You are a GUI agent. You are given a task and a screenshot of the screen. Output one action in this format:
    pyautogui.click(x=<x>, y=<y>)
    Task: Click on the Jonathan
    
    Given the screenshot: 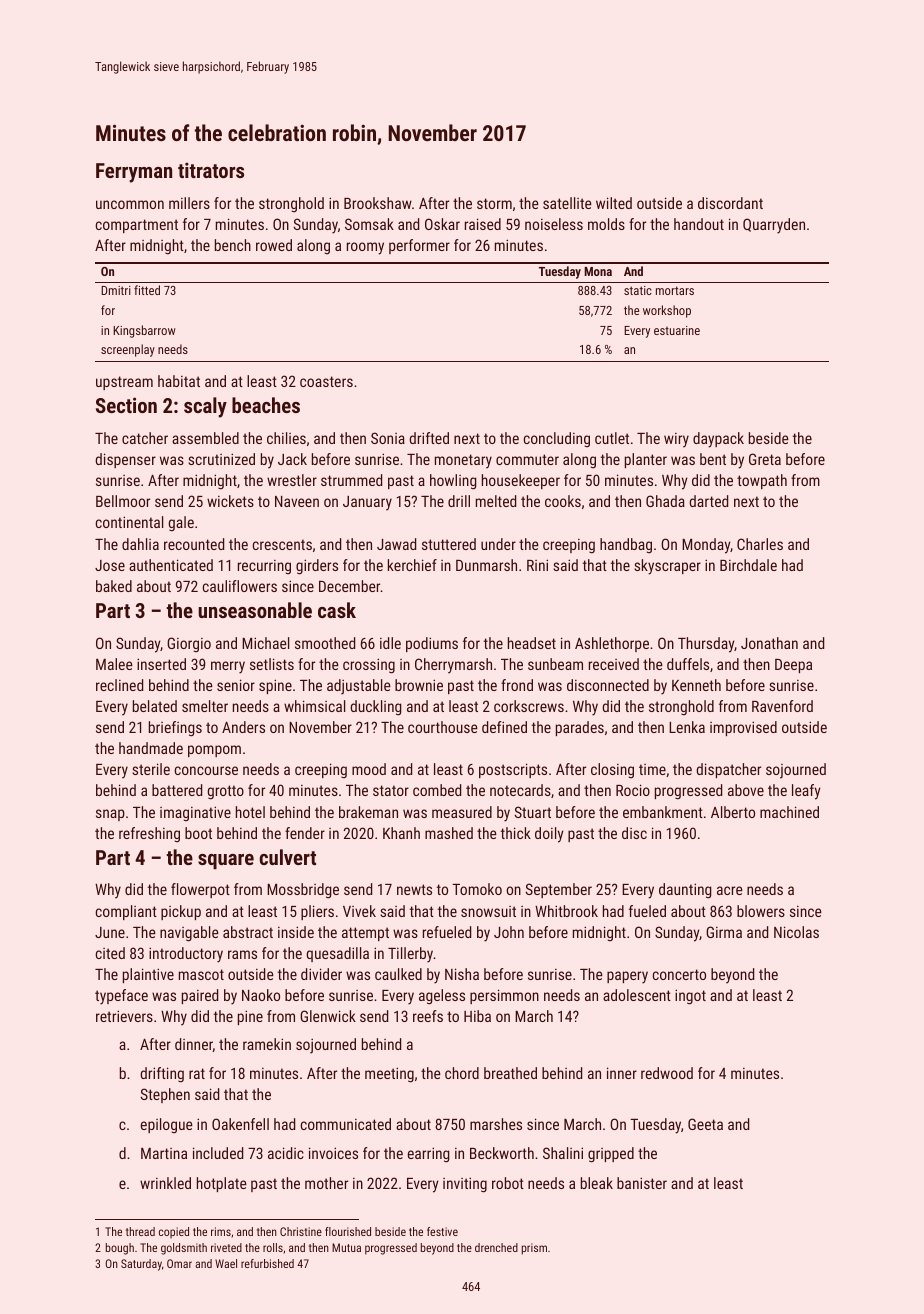 What is the action you would take?
    pyautogui.click(x=769, y=643)
